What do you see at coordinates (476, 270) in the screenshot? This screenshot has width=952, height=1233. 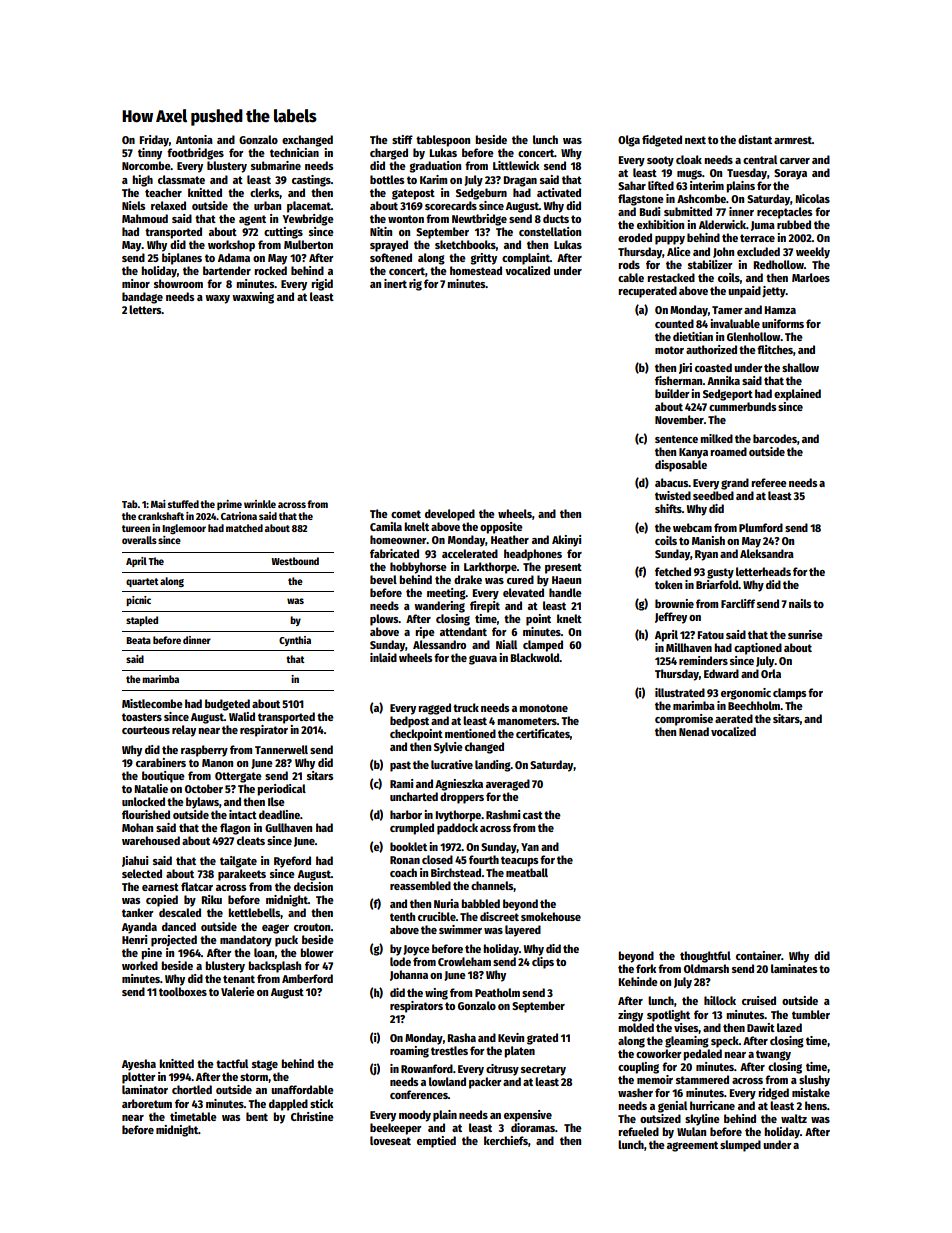 I see `homestead` at bounding box center [476, 270].
